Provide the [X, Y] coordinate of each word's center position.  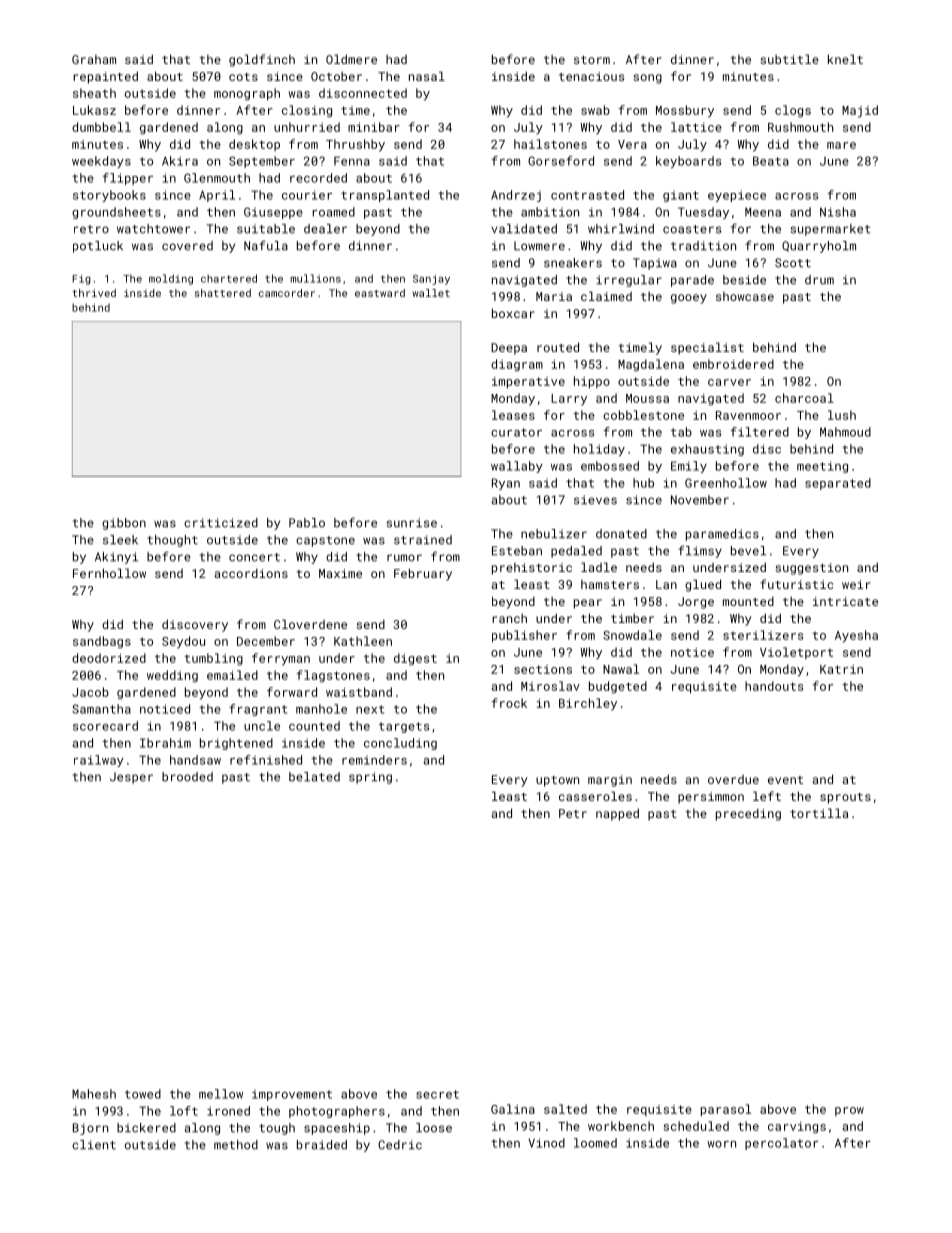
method [236, 1145]
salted [565, 1109]
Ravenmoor [748, 415]
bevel [748, 551]
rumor [404, 558]
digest [415, 659]
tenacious [591, 76]
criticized [221, 523]
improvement [292, 1095]
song [647, 79]
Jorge [696, 603]
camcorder [287, 293]
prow [849, 1111]
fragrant [258, 710]
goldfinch [262, 60]
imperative [528, 383]
